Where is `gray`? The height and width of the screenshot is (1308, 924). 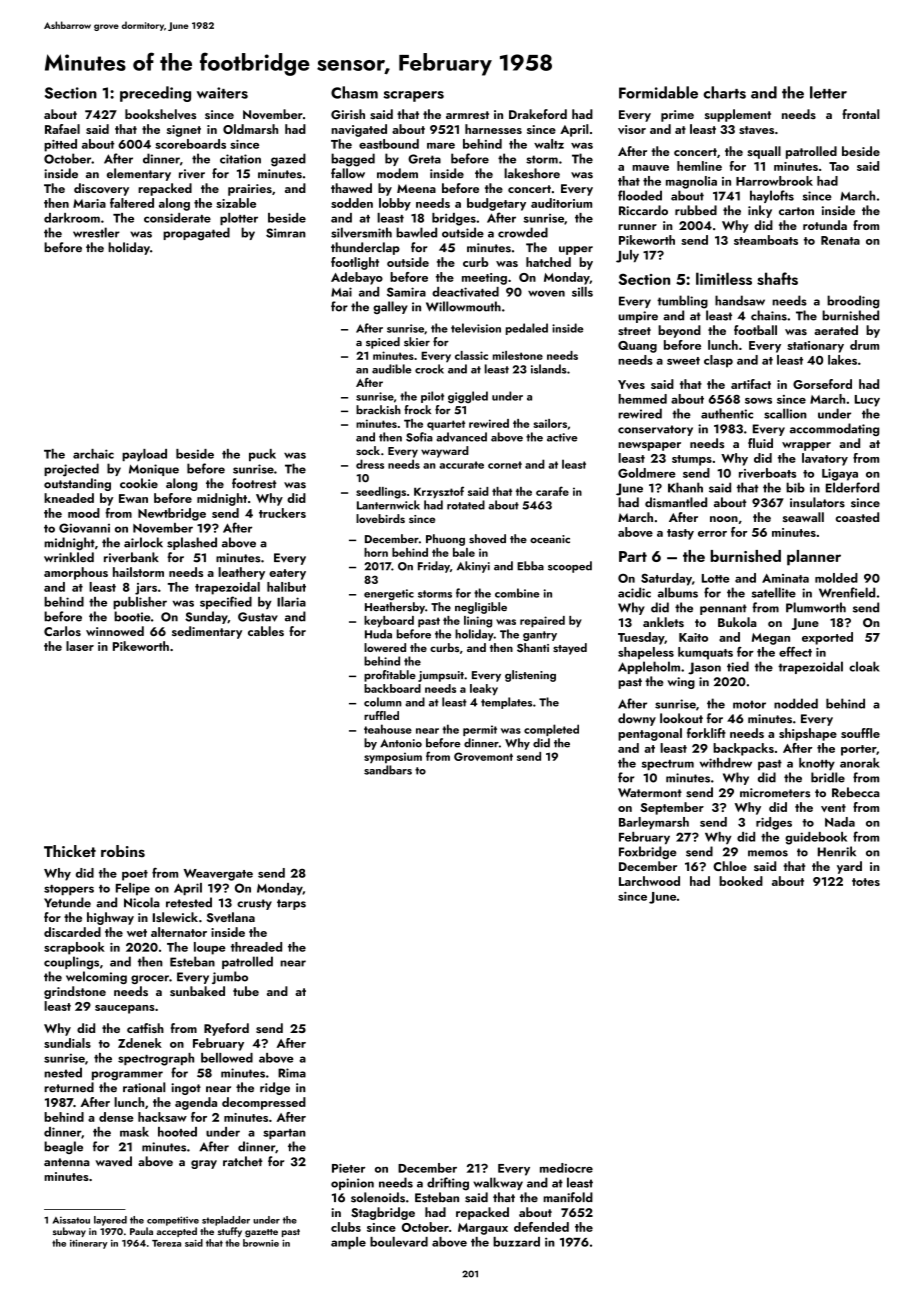 gray is located at coordinates (204, 1164).
